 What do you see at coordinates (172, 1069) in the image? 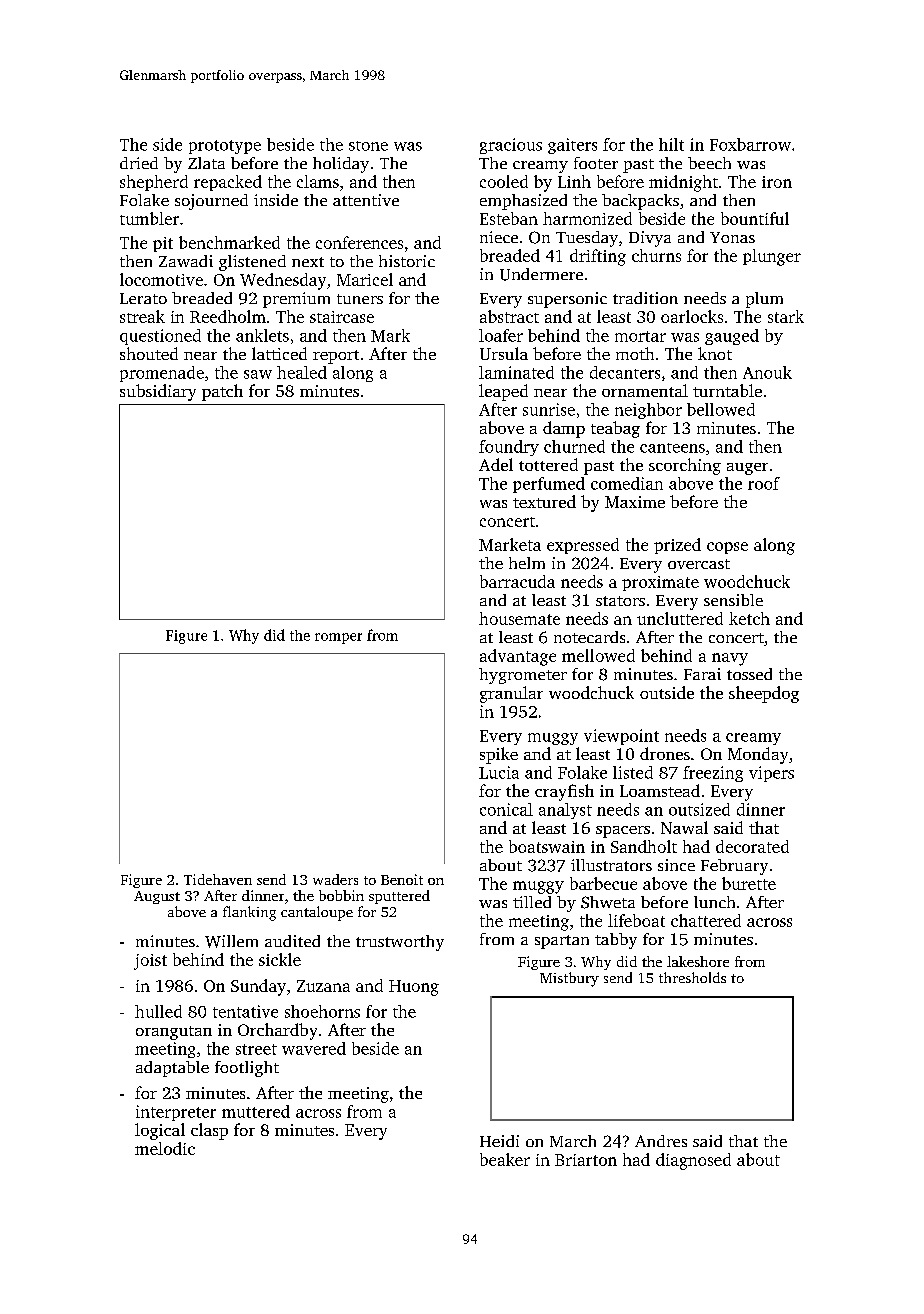
I see `adaptable` at bounding box center [172, 1069].
